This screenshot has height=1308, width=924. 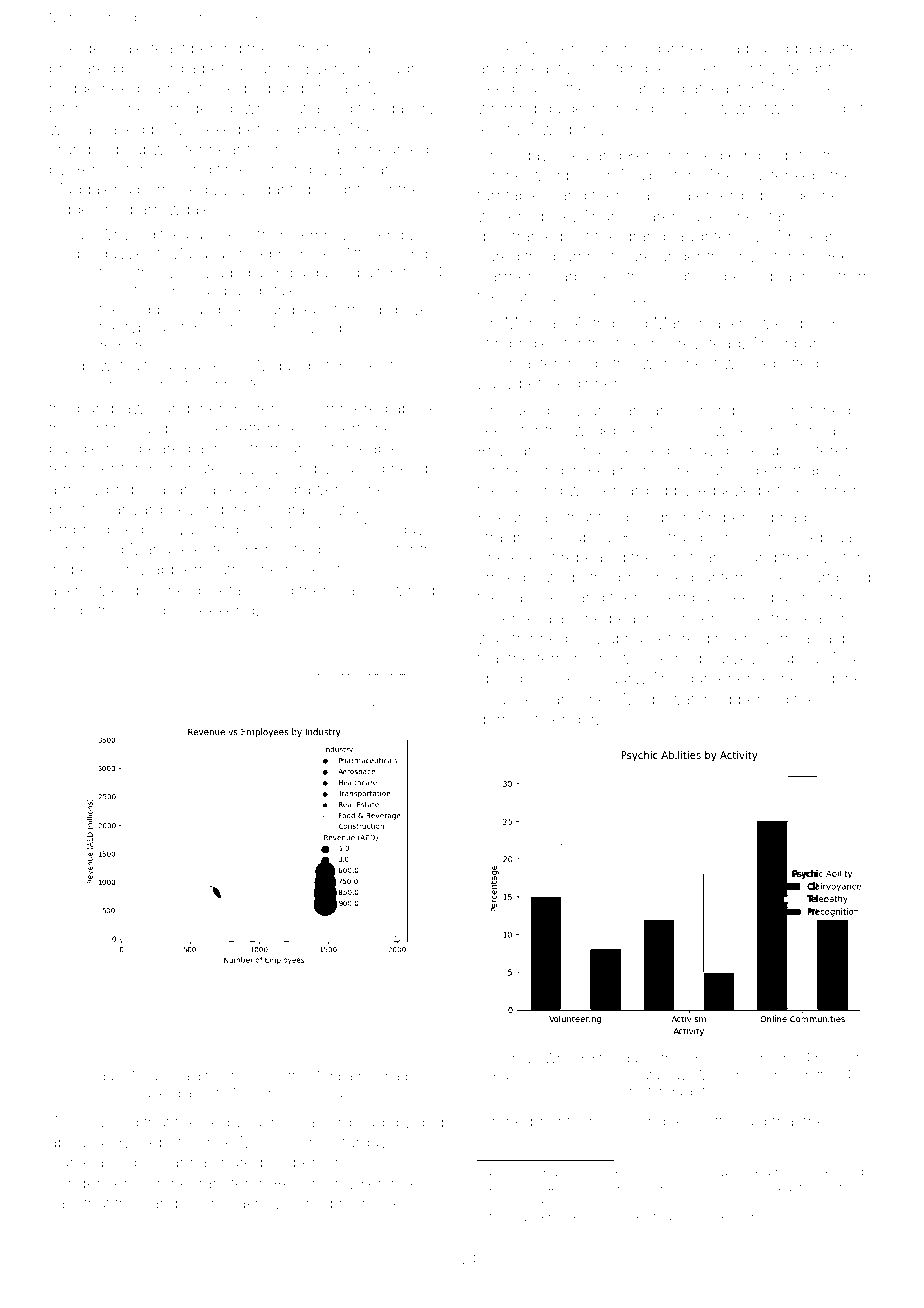 I want to click on depots, so click(x=164, y=1143).
